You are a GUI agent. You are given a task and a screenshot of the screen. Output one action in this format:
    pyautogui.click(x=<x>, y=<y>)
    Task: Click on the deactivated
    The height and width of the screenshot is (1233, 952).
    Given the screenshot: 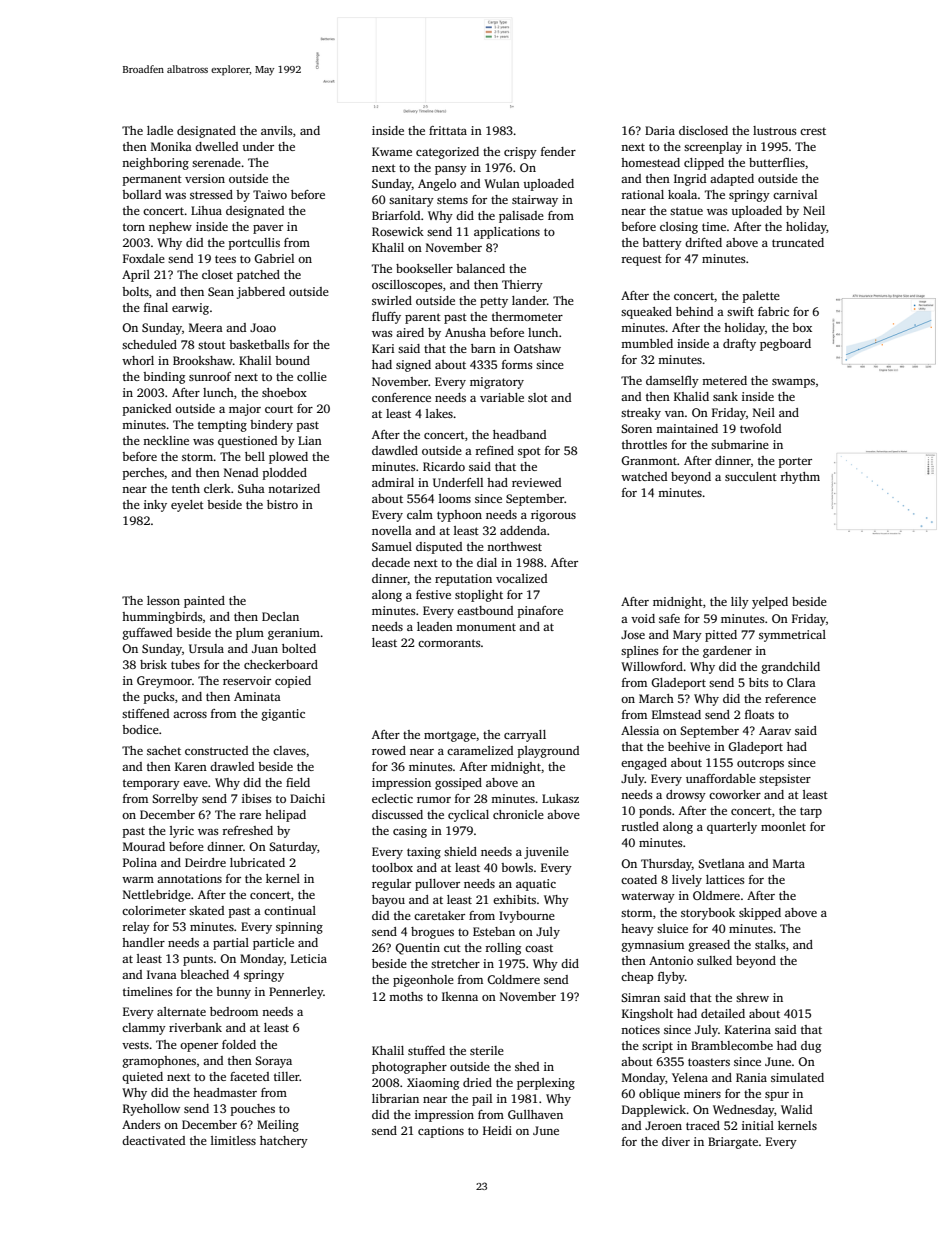 What is the action you would take?
    pyautogui.click(x=153, y=1140)
